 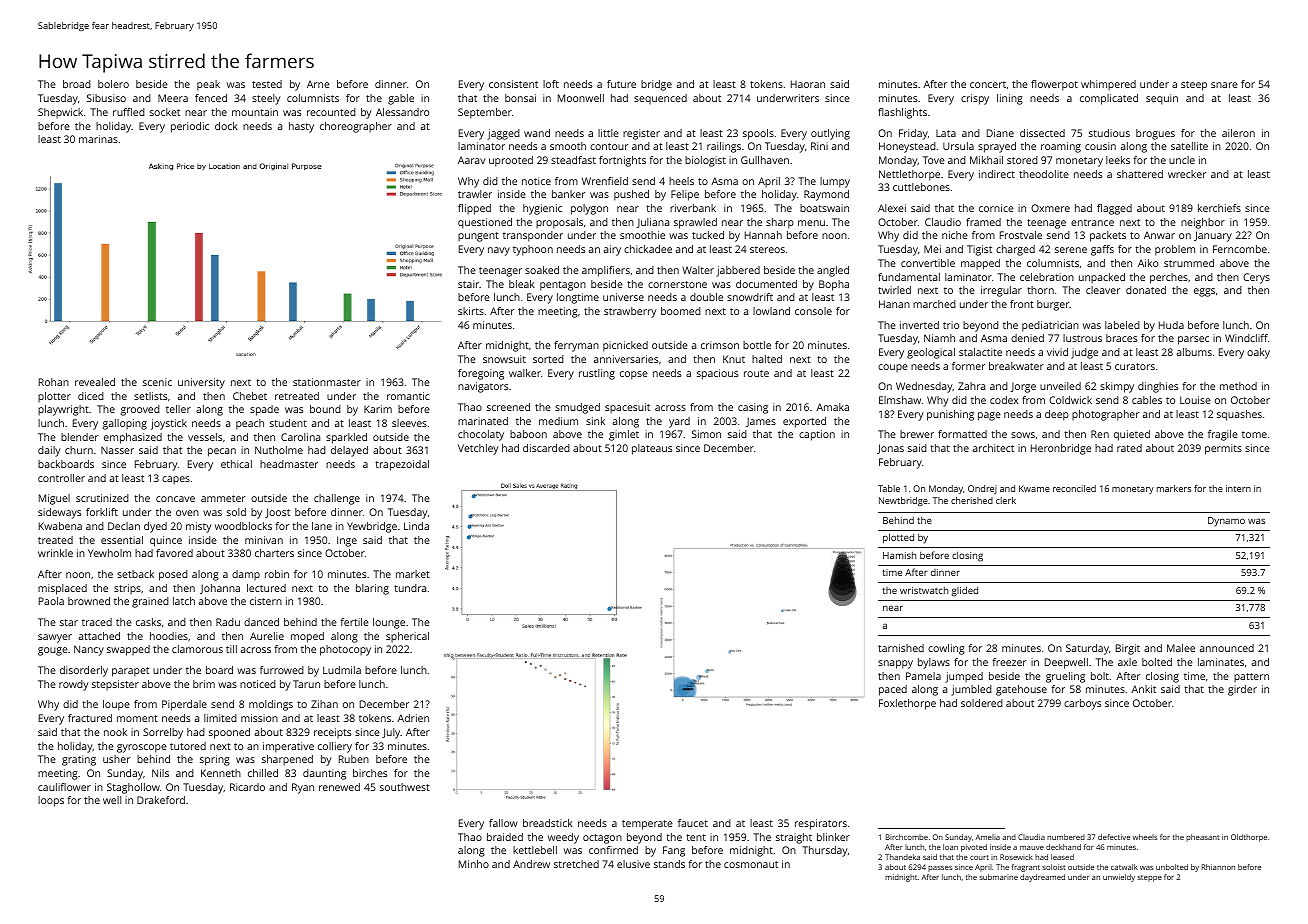 I want to click on stepsister, so click(x=115, y=685).
